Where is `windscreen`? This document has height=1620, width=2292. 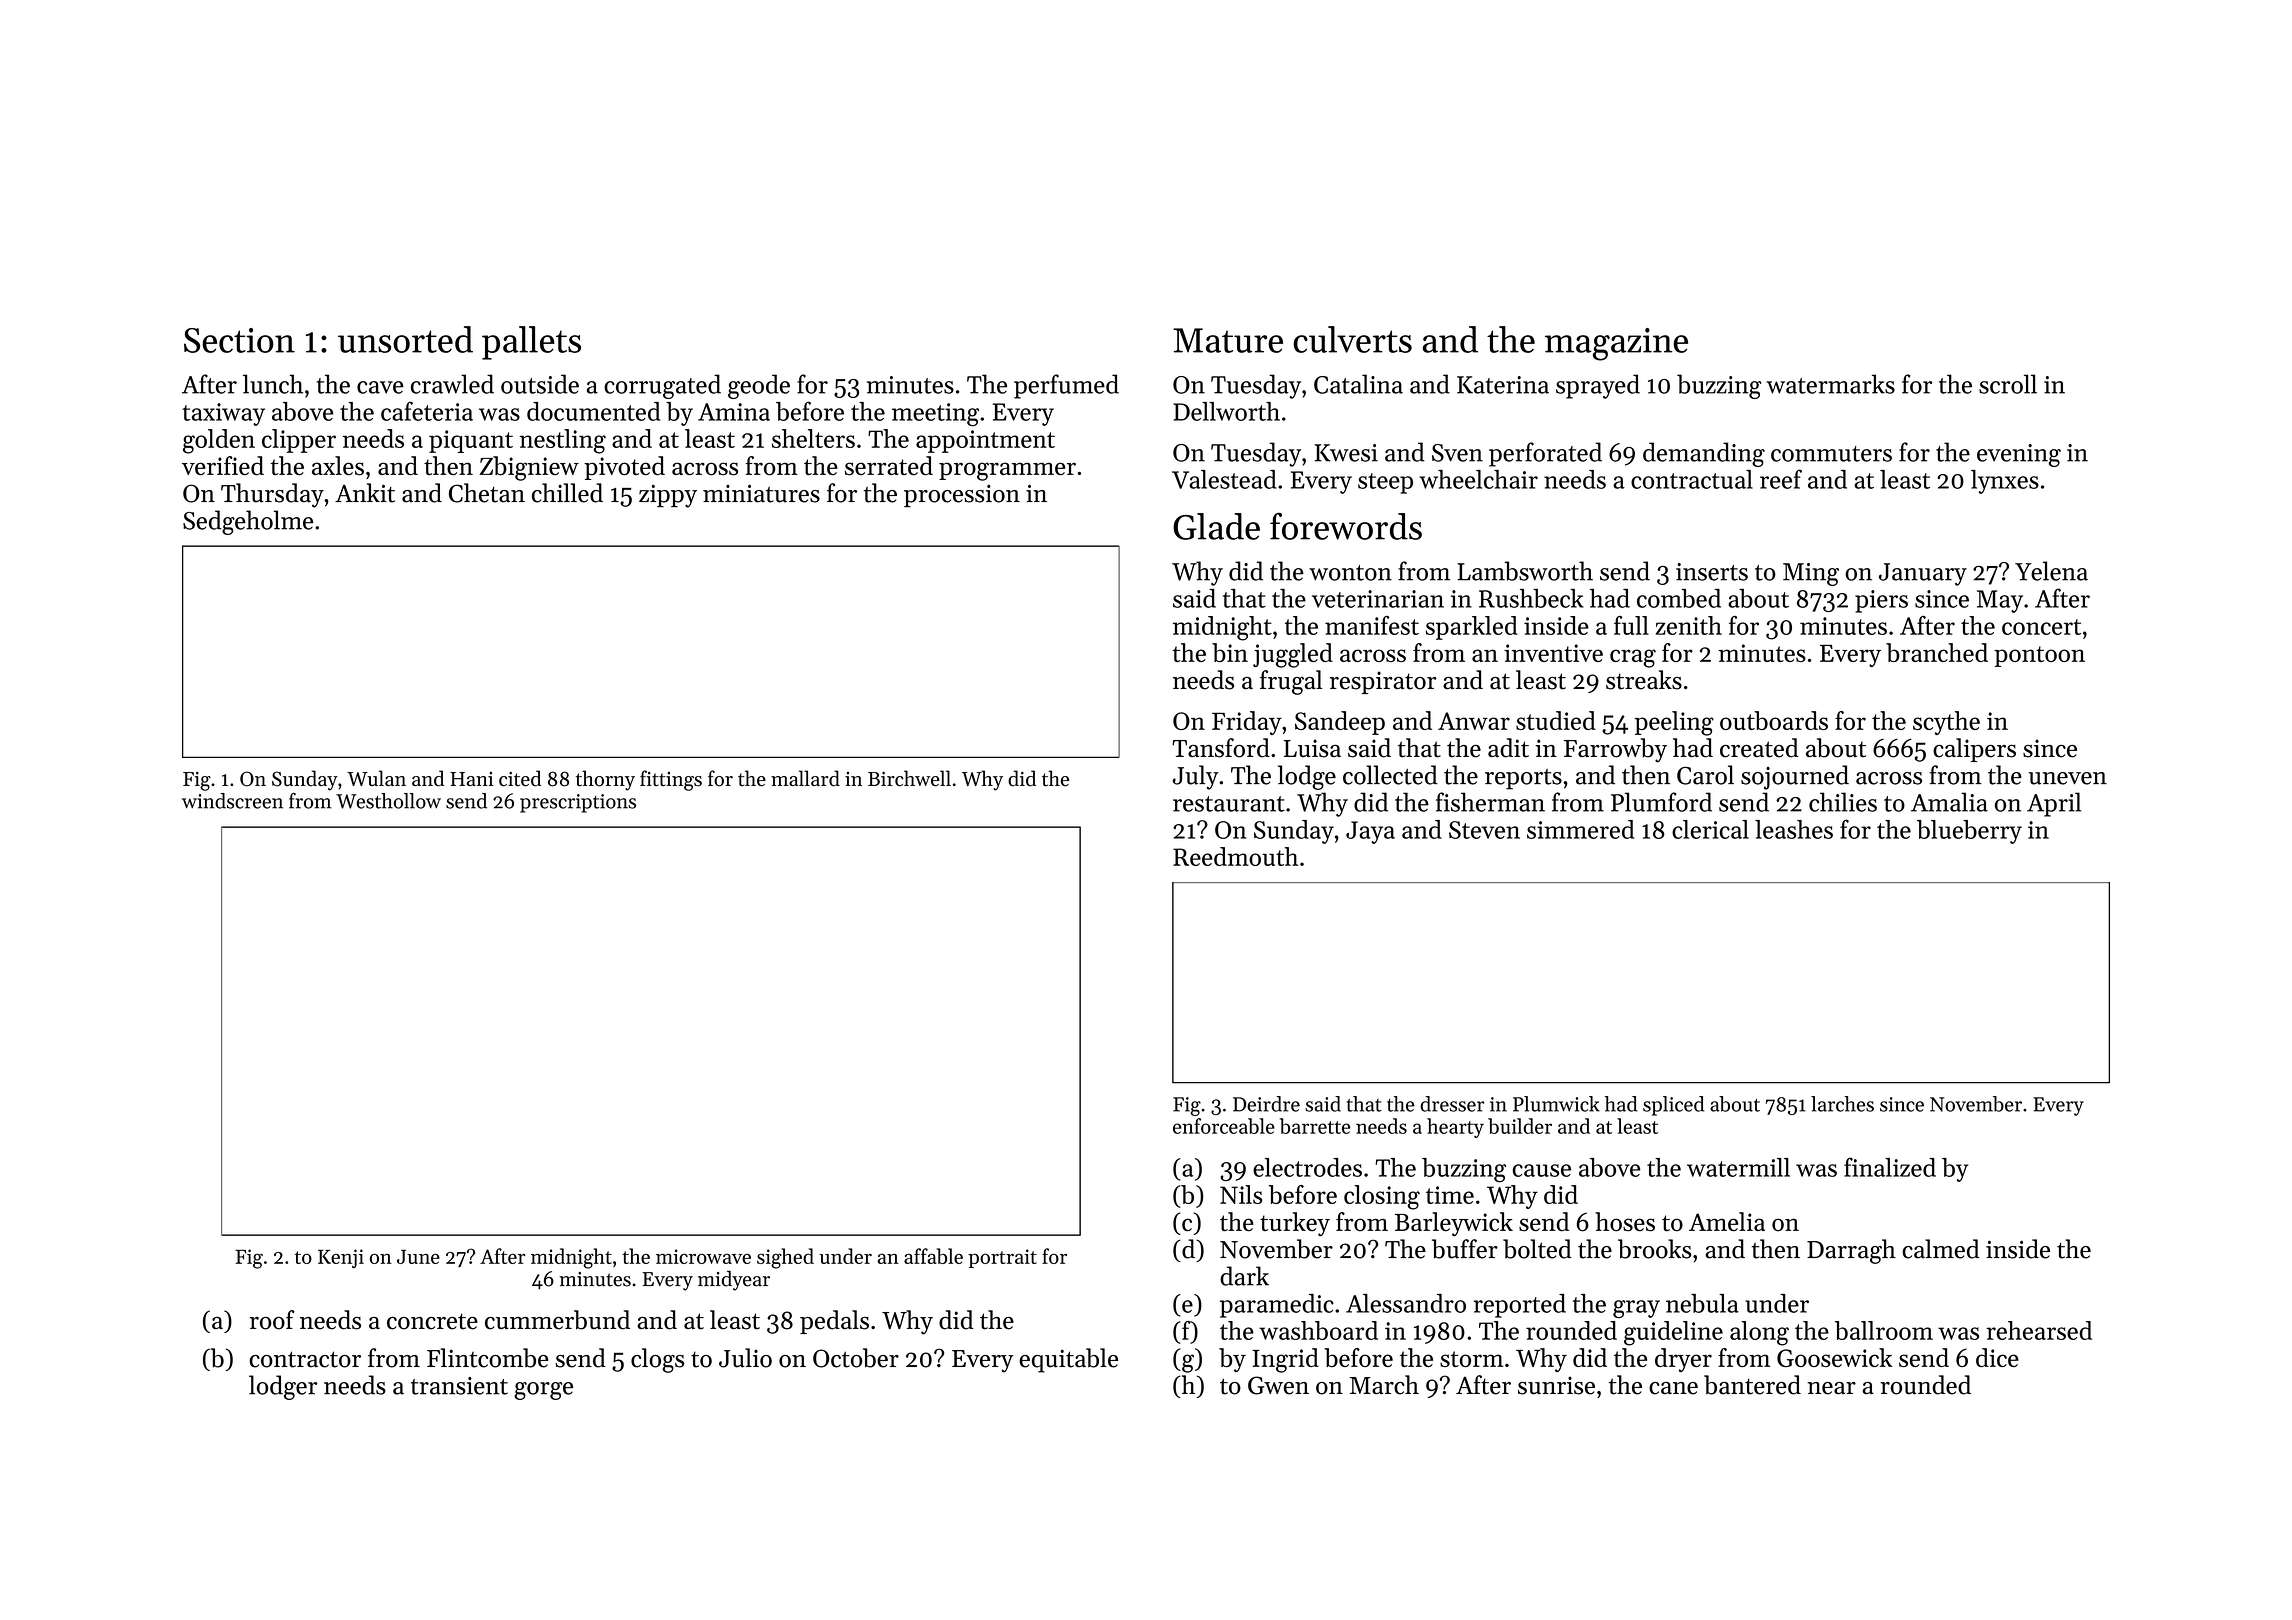
windscreen is located at coordinates (232, 801).
